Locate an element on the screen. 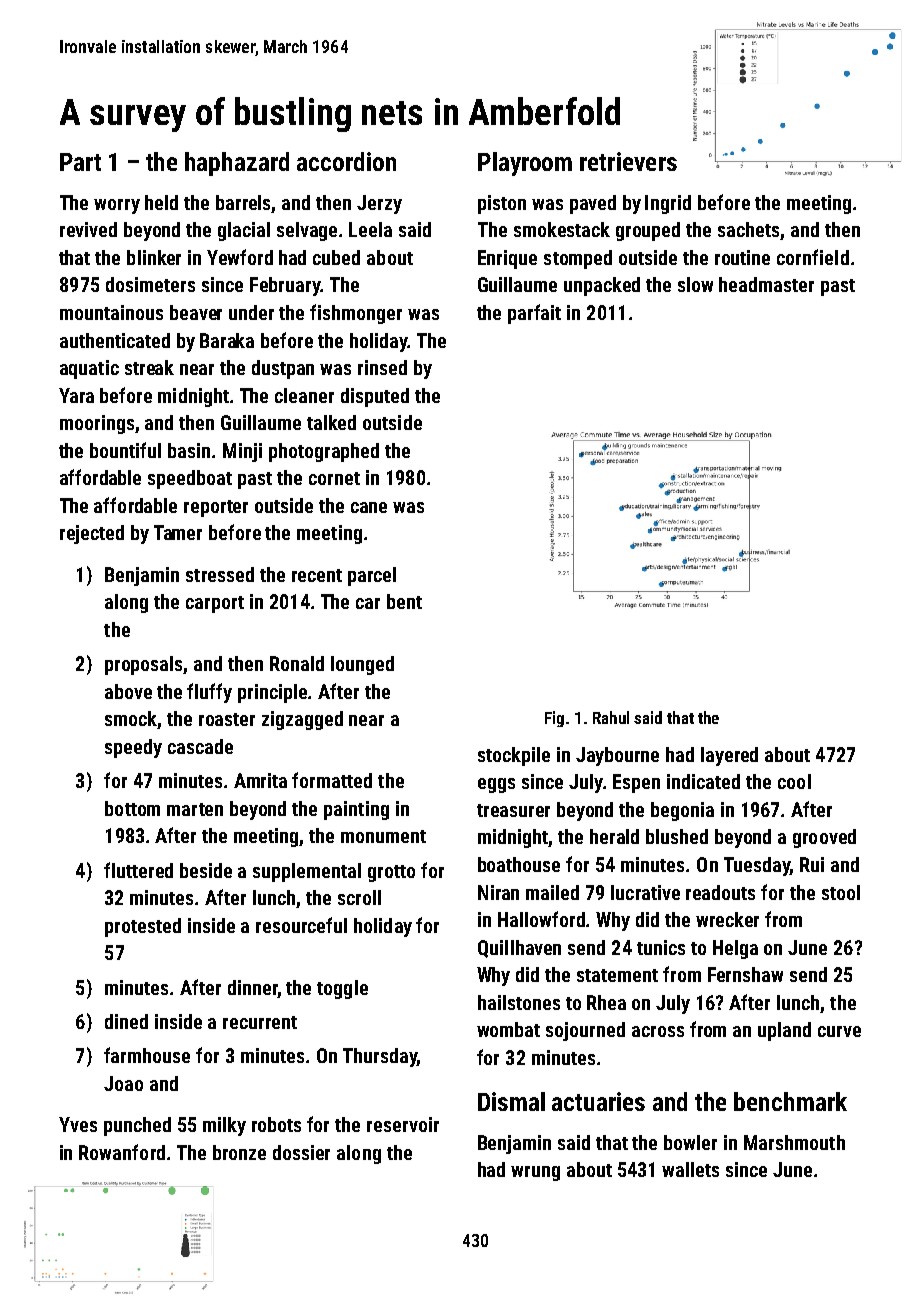 This screenshot has height=1314, width=924. disputed is located at coordinates (375, 397).
